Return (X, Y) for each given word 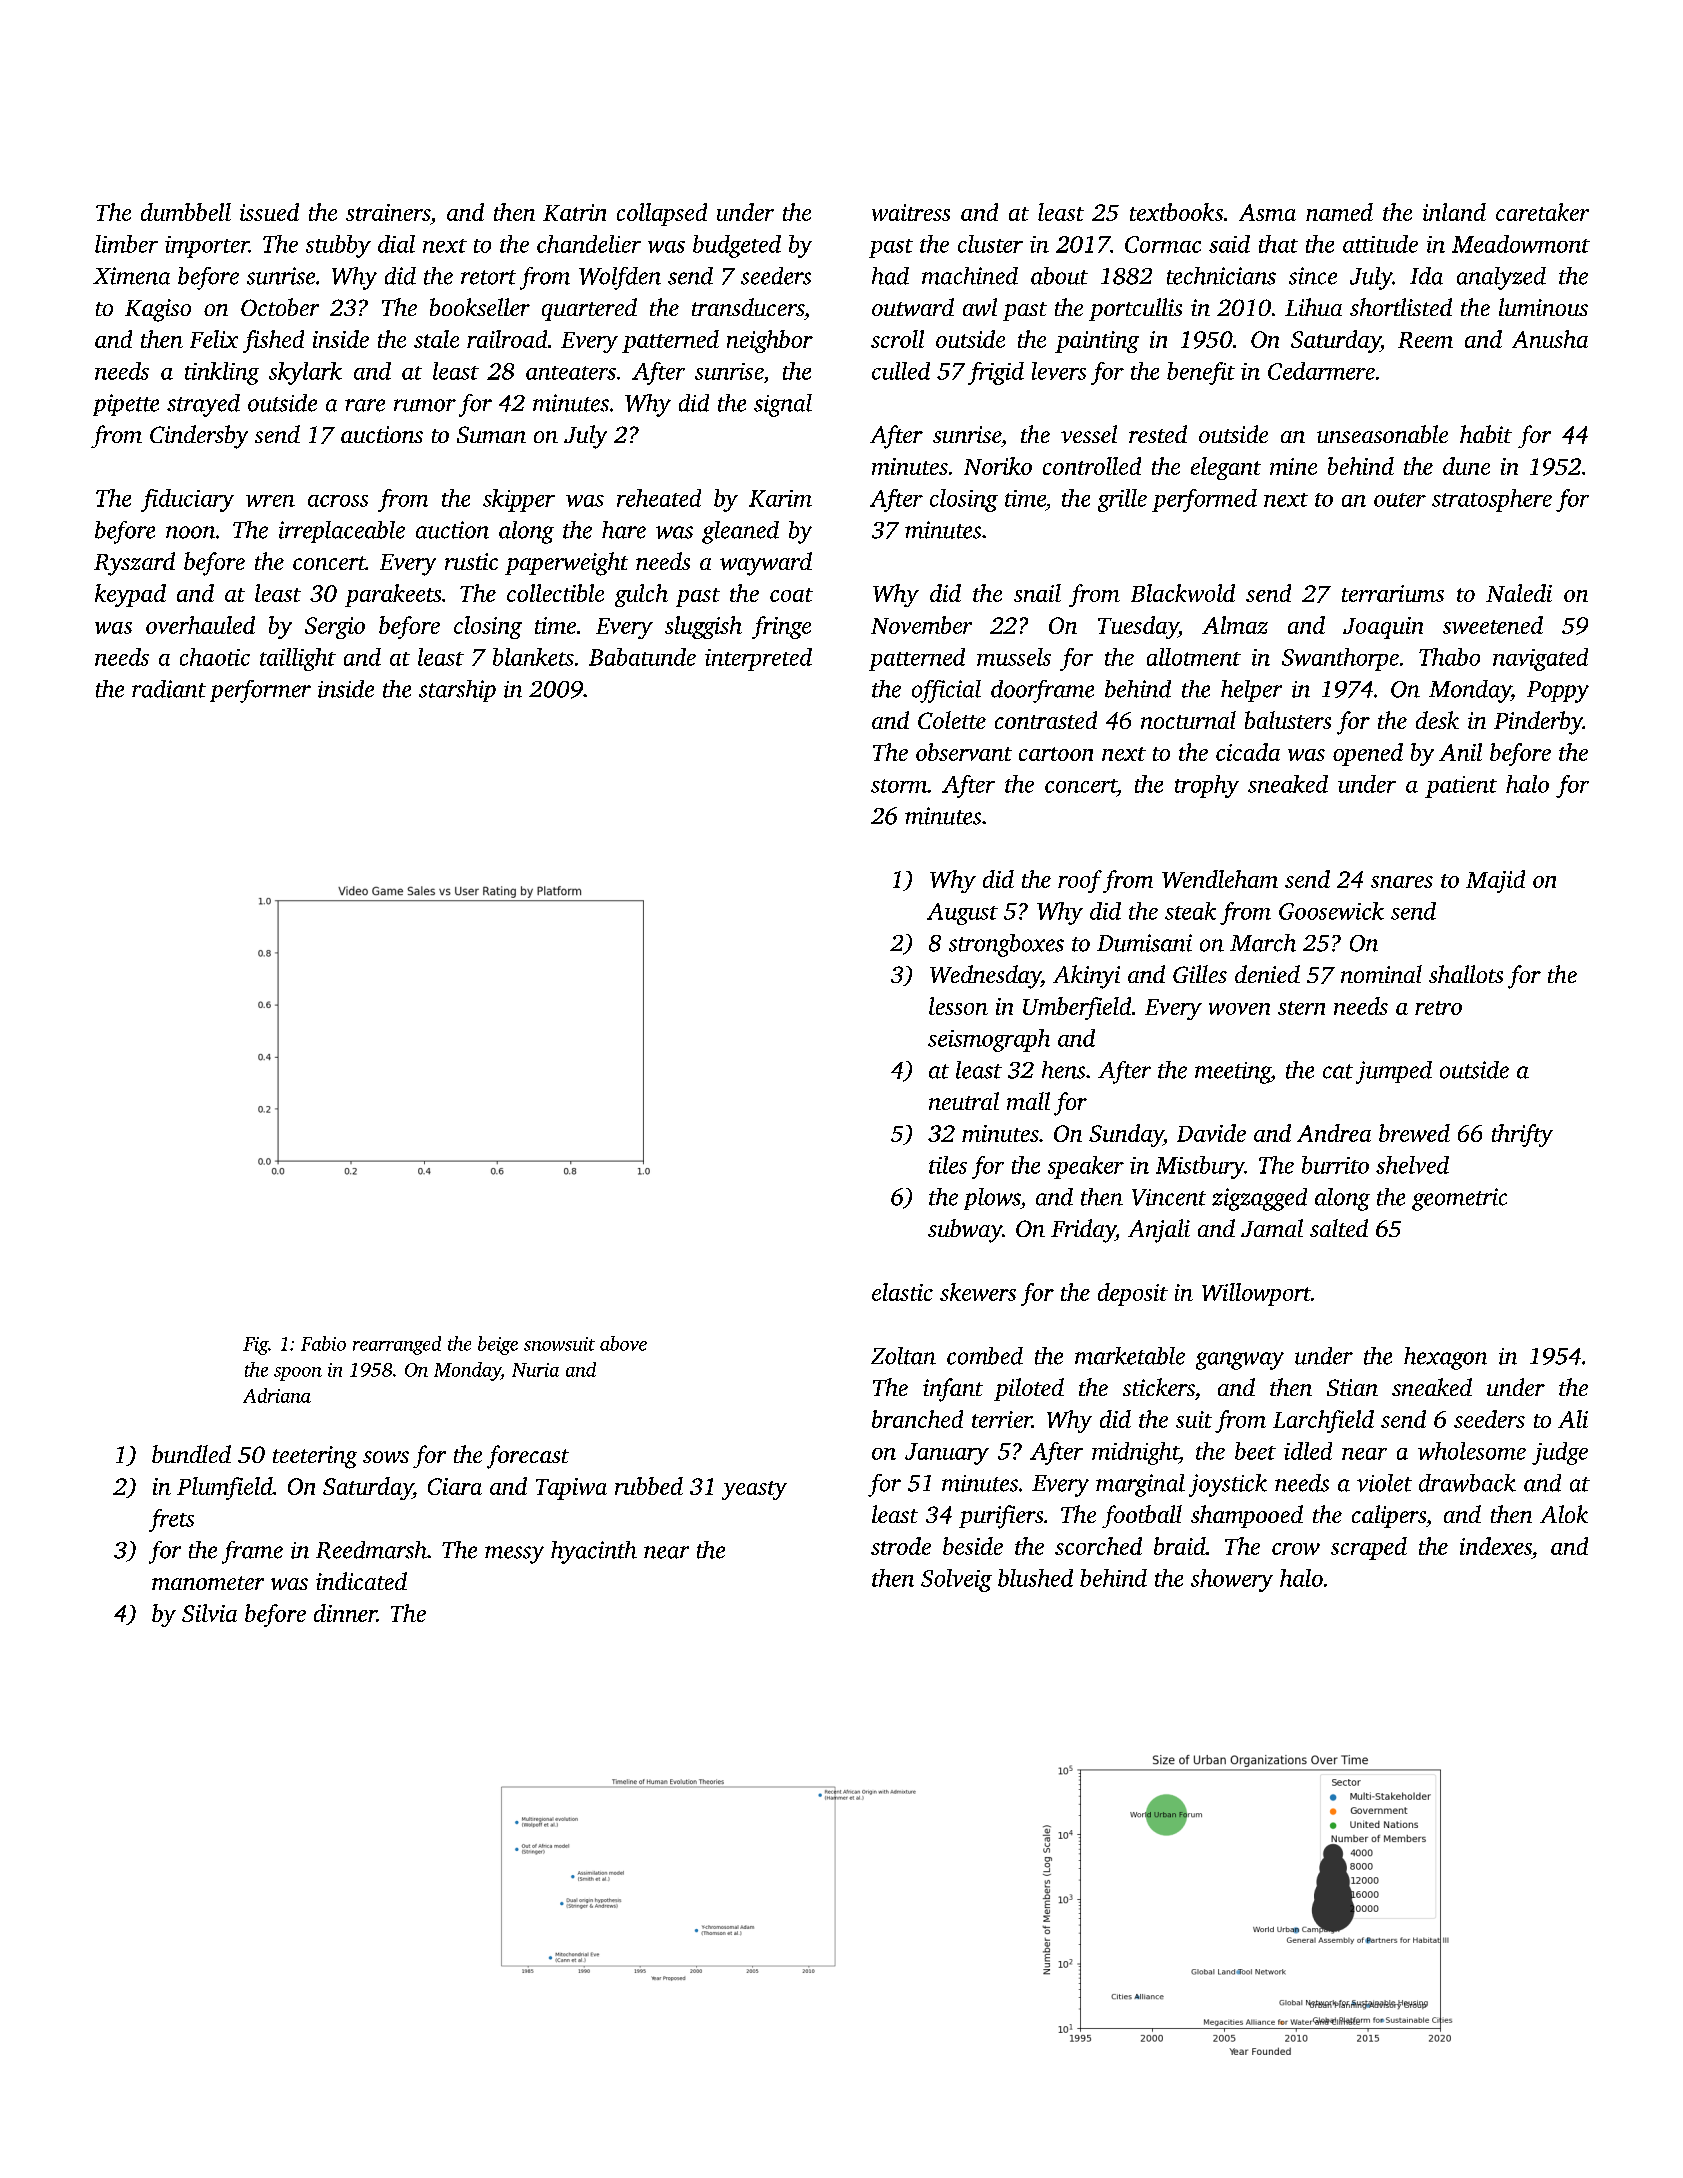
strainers (388, 212)
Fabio (323, 1343)
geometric (1459, 1199)
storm (899, 786)
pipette (126, 405)
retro (1438, 1008)
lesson (958, 1006)
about (1059, 276)
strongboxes (1006, 945)
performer (260, 691)
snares (1402, 882)
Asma (1267, 212)
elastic (902, 1292)
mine (1293, 466)
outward (913, 307)
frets (171, 1520)
